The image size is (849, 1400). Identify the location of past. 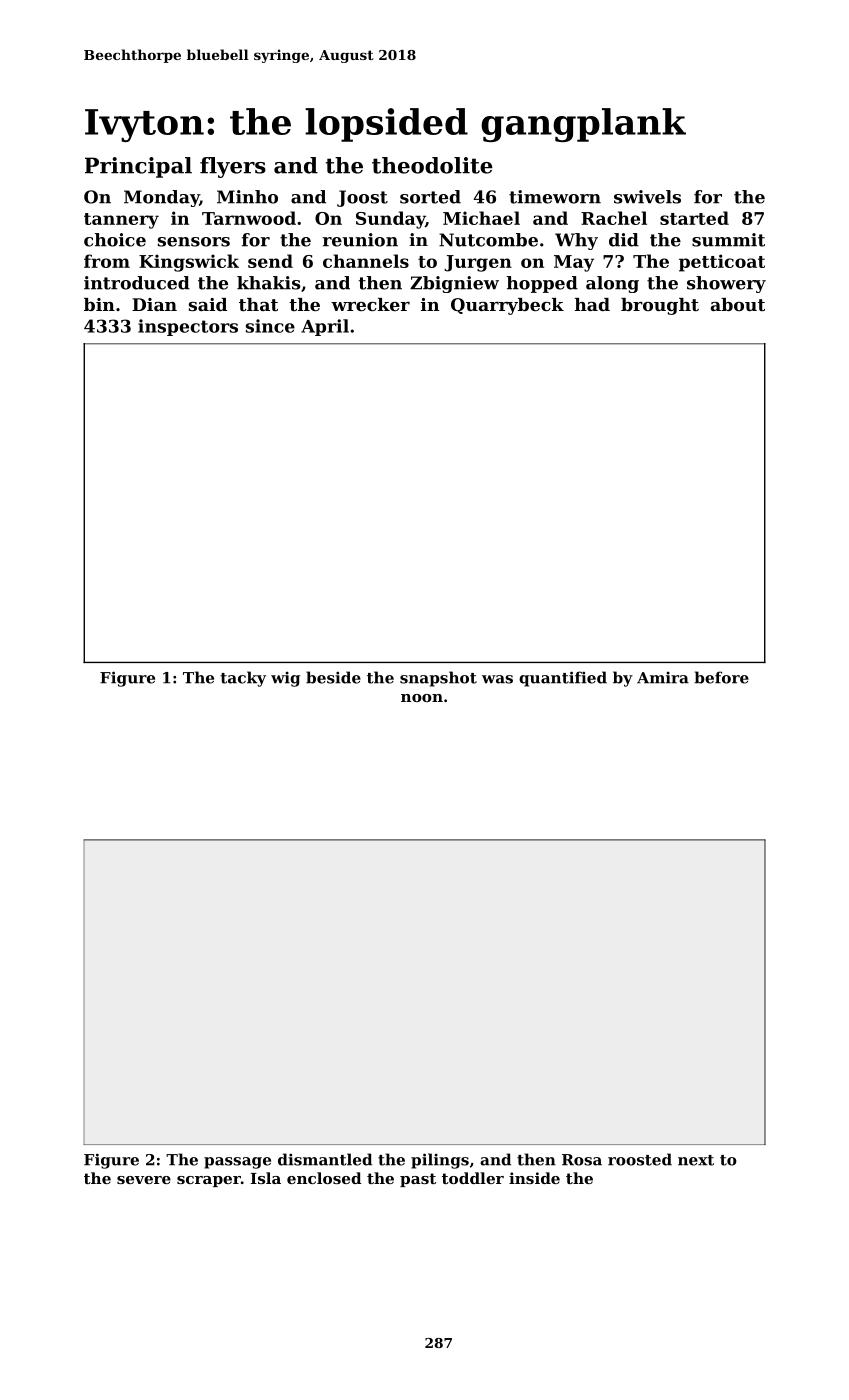
(418, 1180).
